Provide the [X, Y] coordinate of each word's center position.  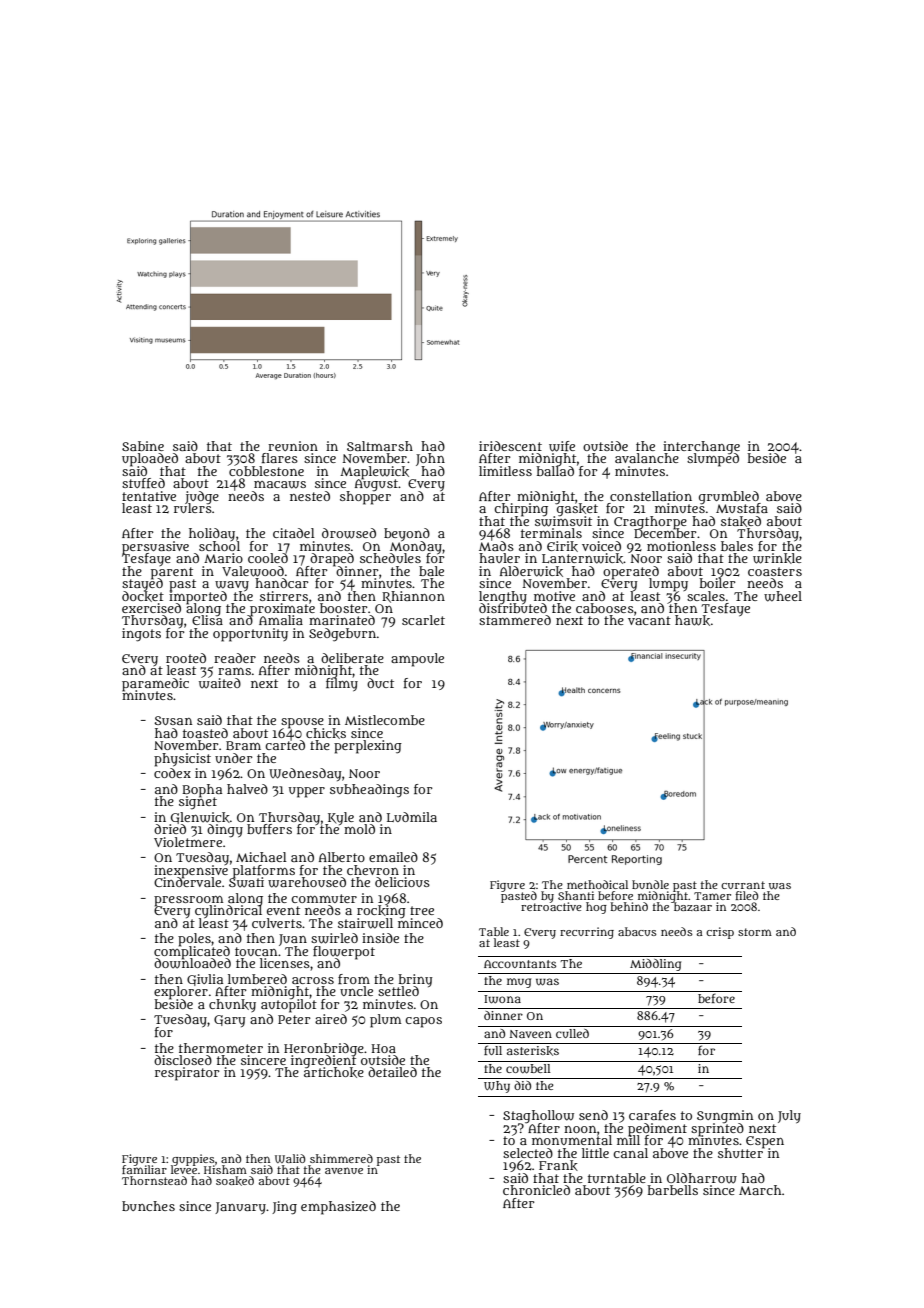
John [430, 459]
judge [202, 497]
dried [170, 829]
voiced [601, 546]
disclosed [183, 1060]
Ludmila [412, 817]
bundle [650, 884]
